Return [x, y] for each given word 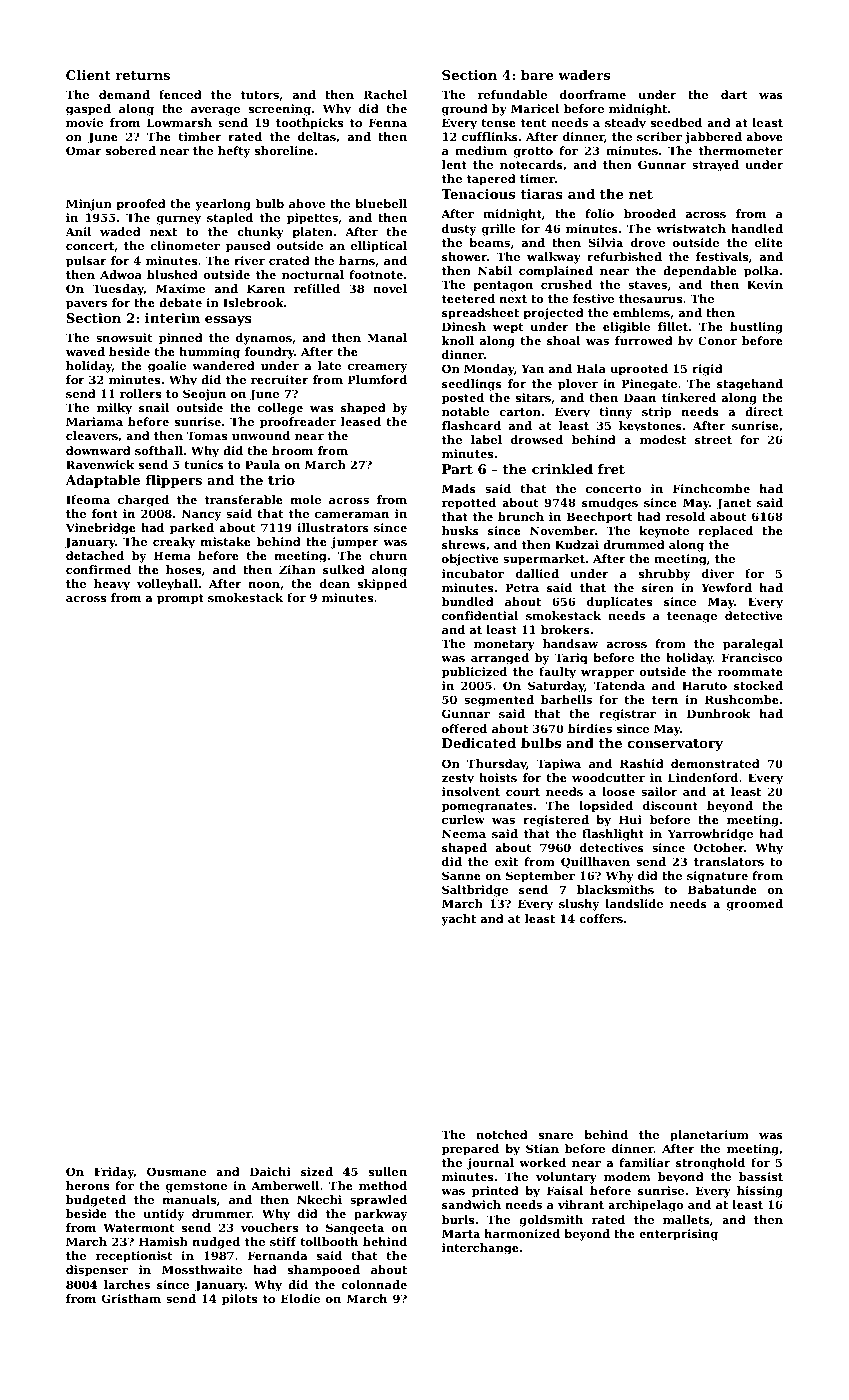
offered [464, 728]
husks [460, 530]
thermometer [741, 150]
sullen [388, 1171]
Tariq [571, 659]
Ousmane [176, 1171]
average [215, 111]
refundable [512, 94]
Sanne [461, 875]
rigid [707, 370]
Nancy [202, 515]
